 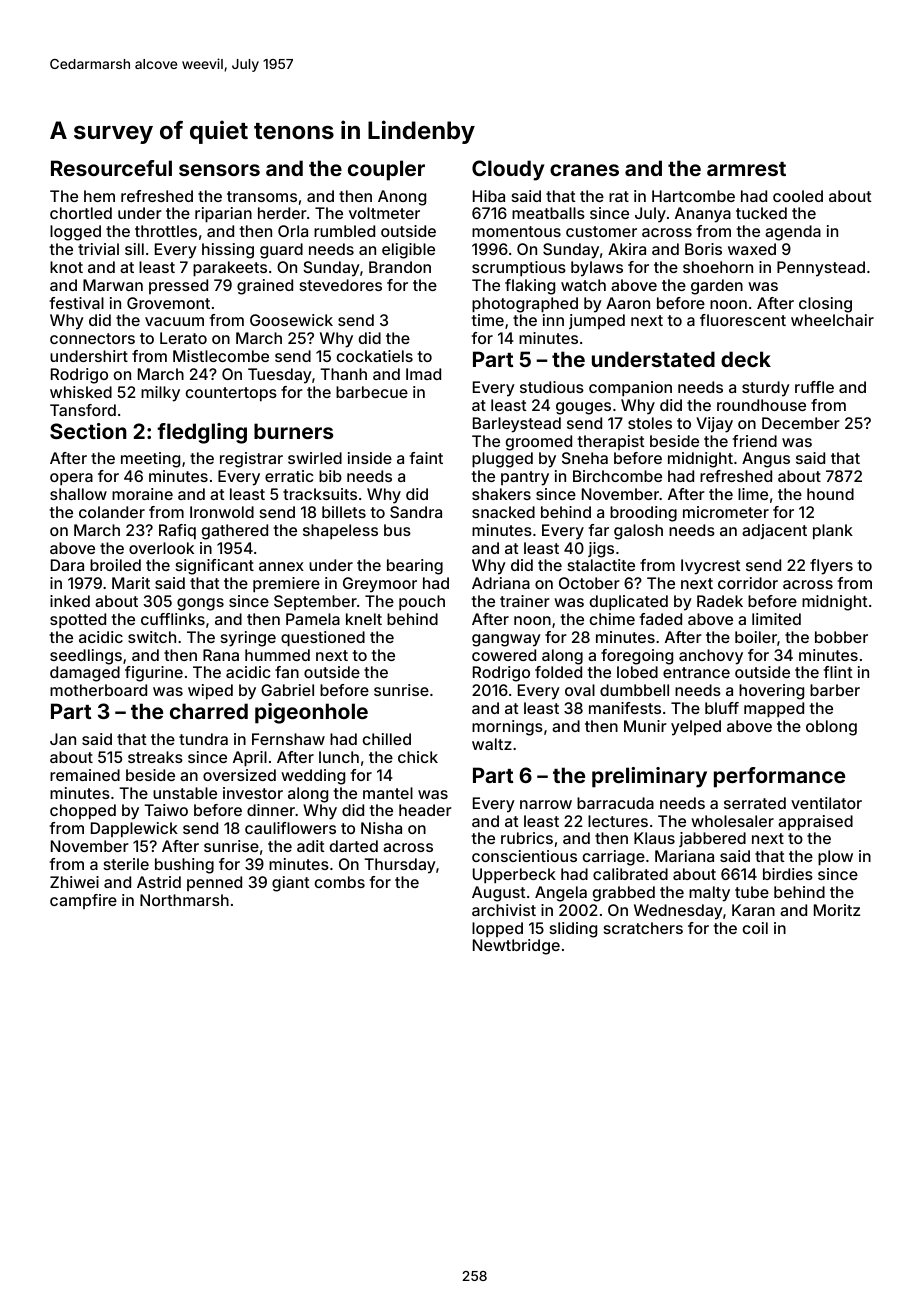 I want to click on Cloudy, so click(x=508, y=170).
